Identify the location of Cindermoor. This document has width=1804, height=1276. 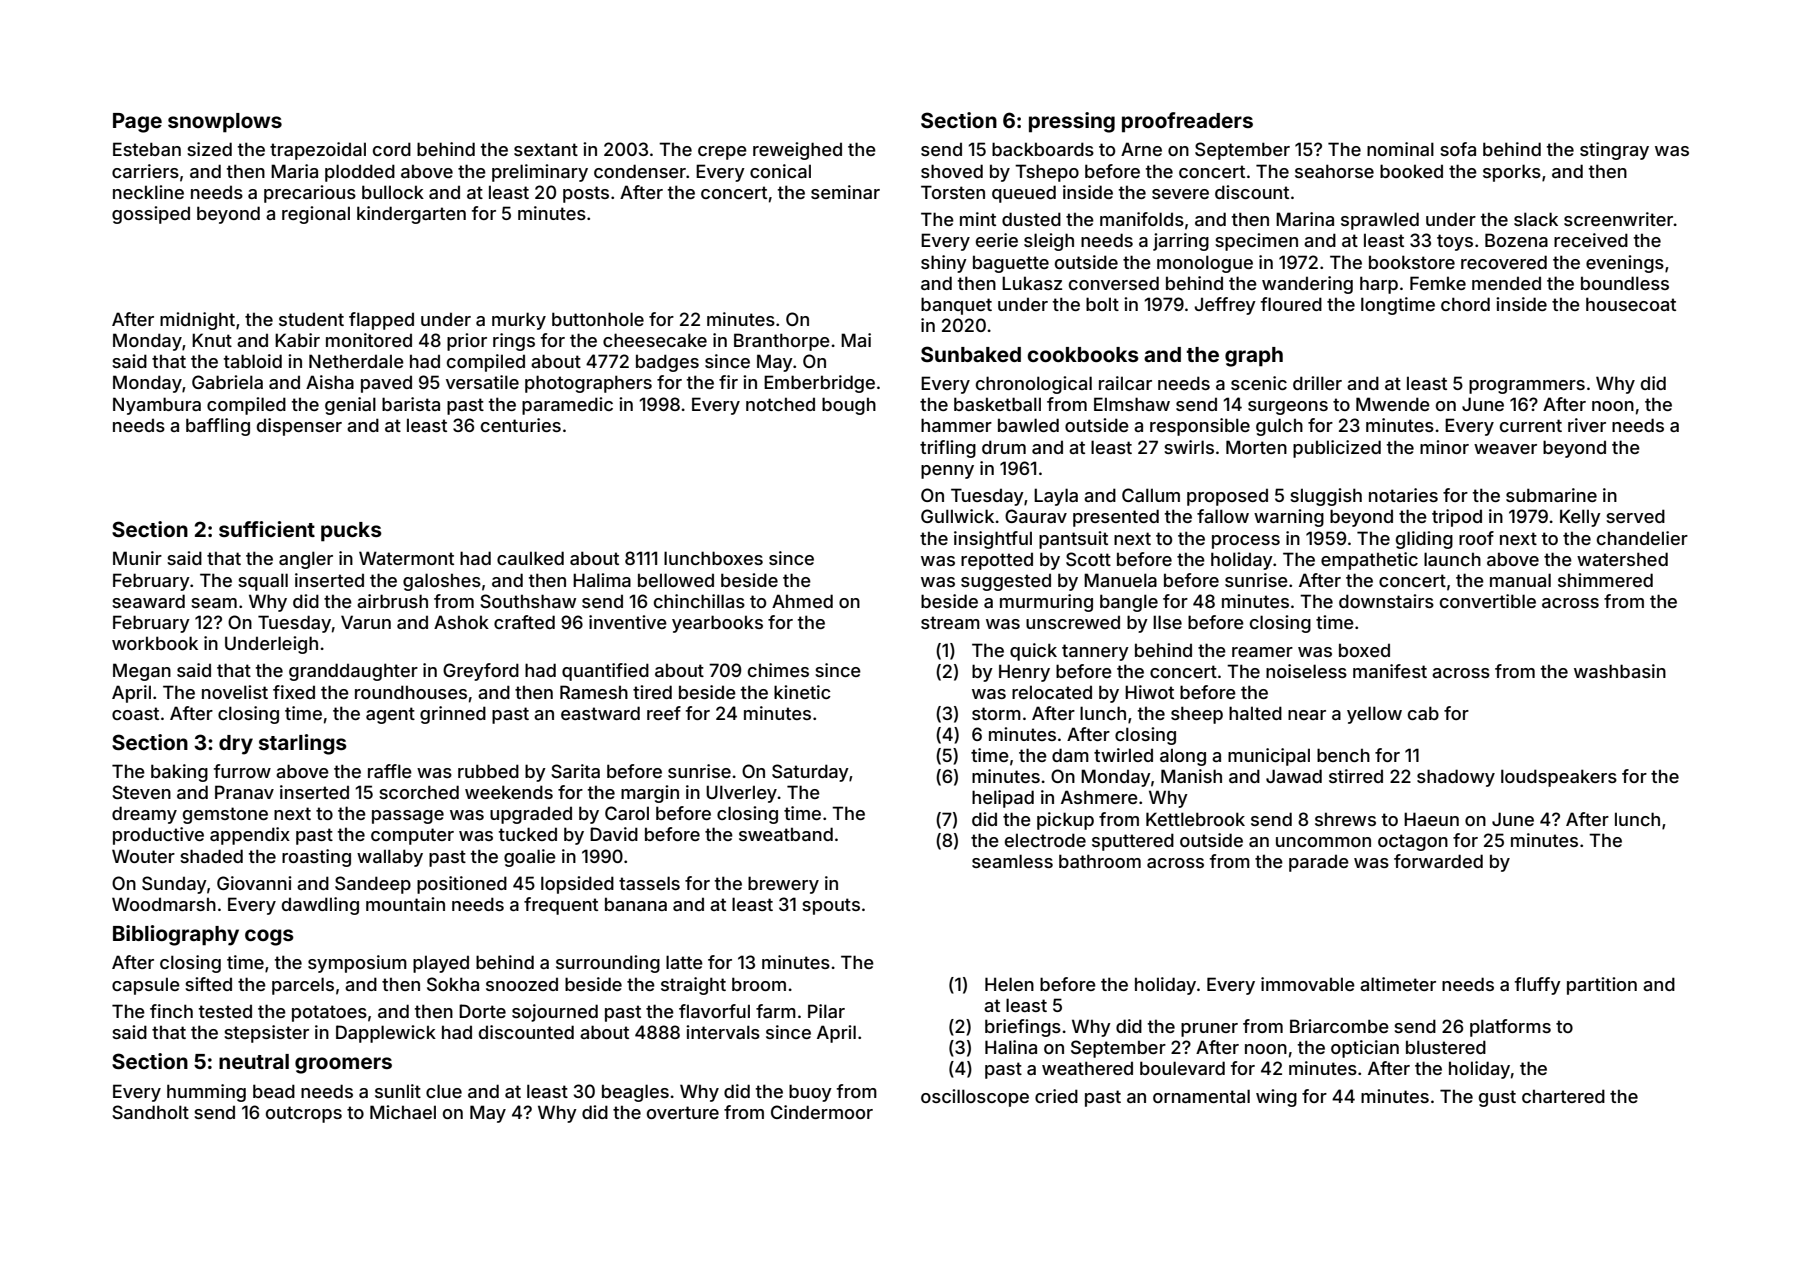
(822, 1112).
